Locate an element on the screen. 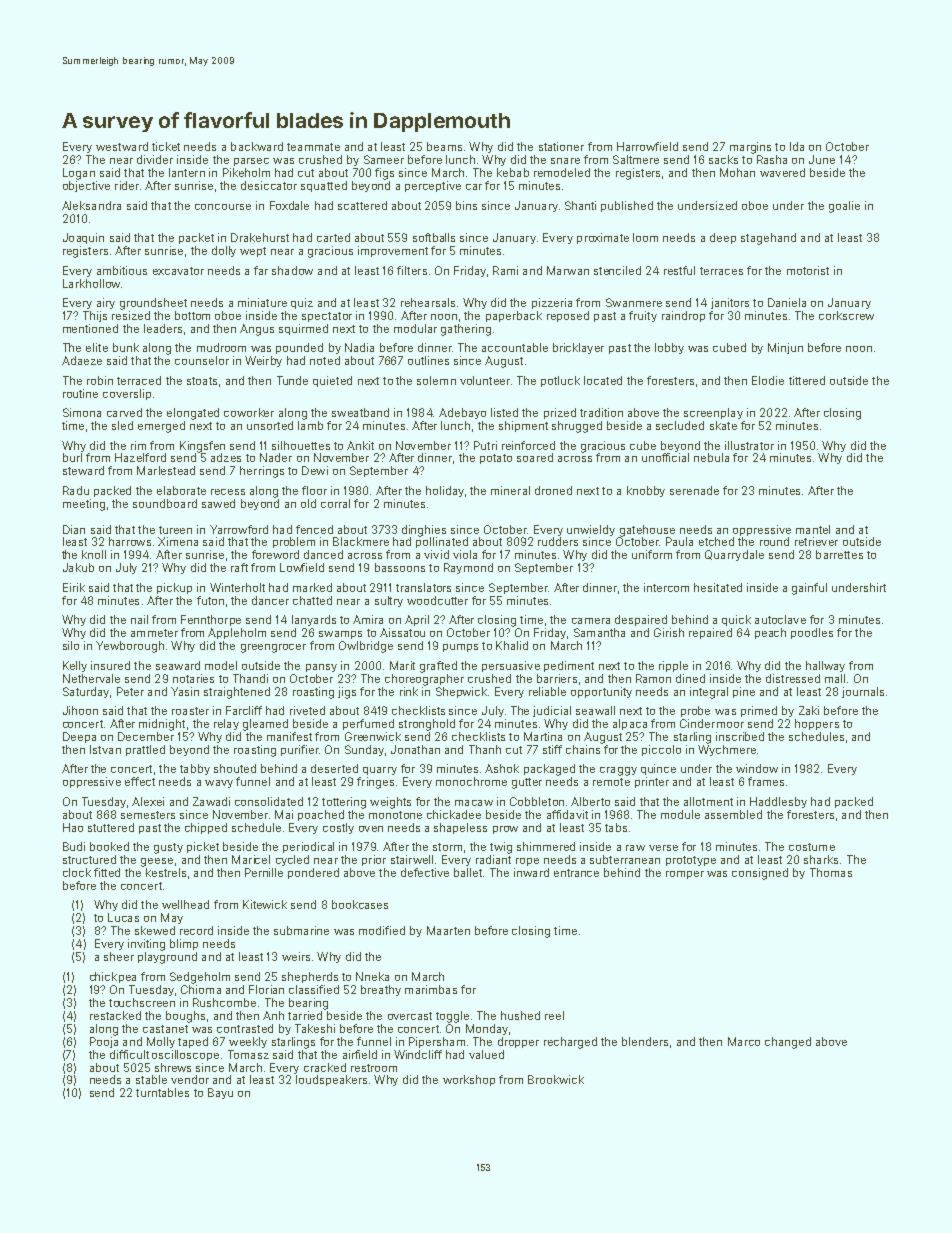  restacked is located at coordinates (115, 1015).
